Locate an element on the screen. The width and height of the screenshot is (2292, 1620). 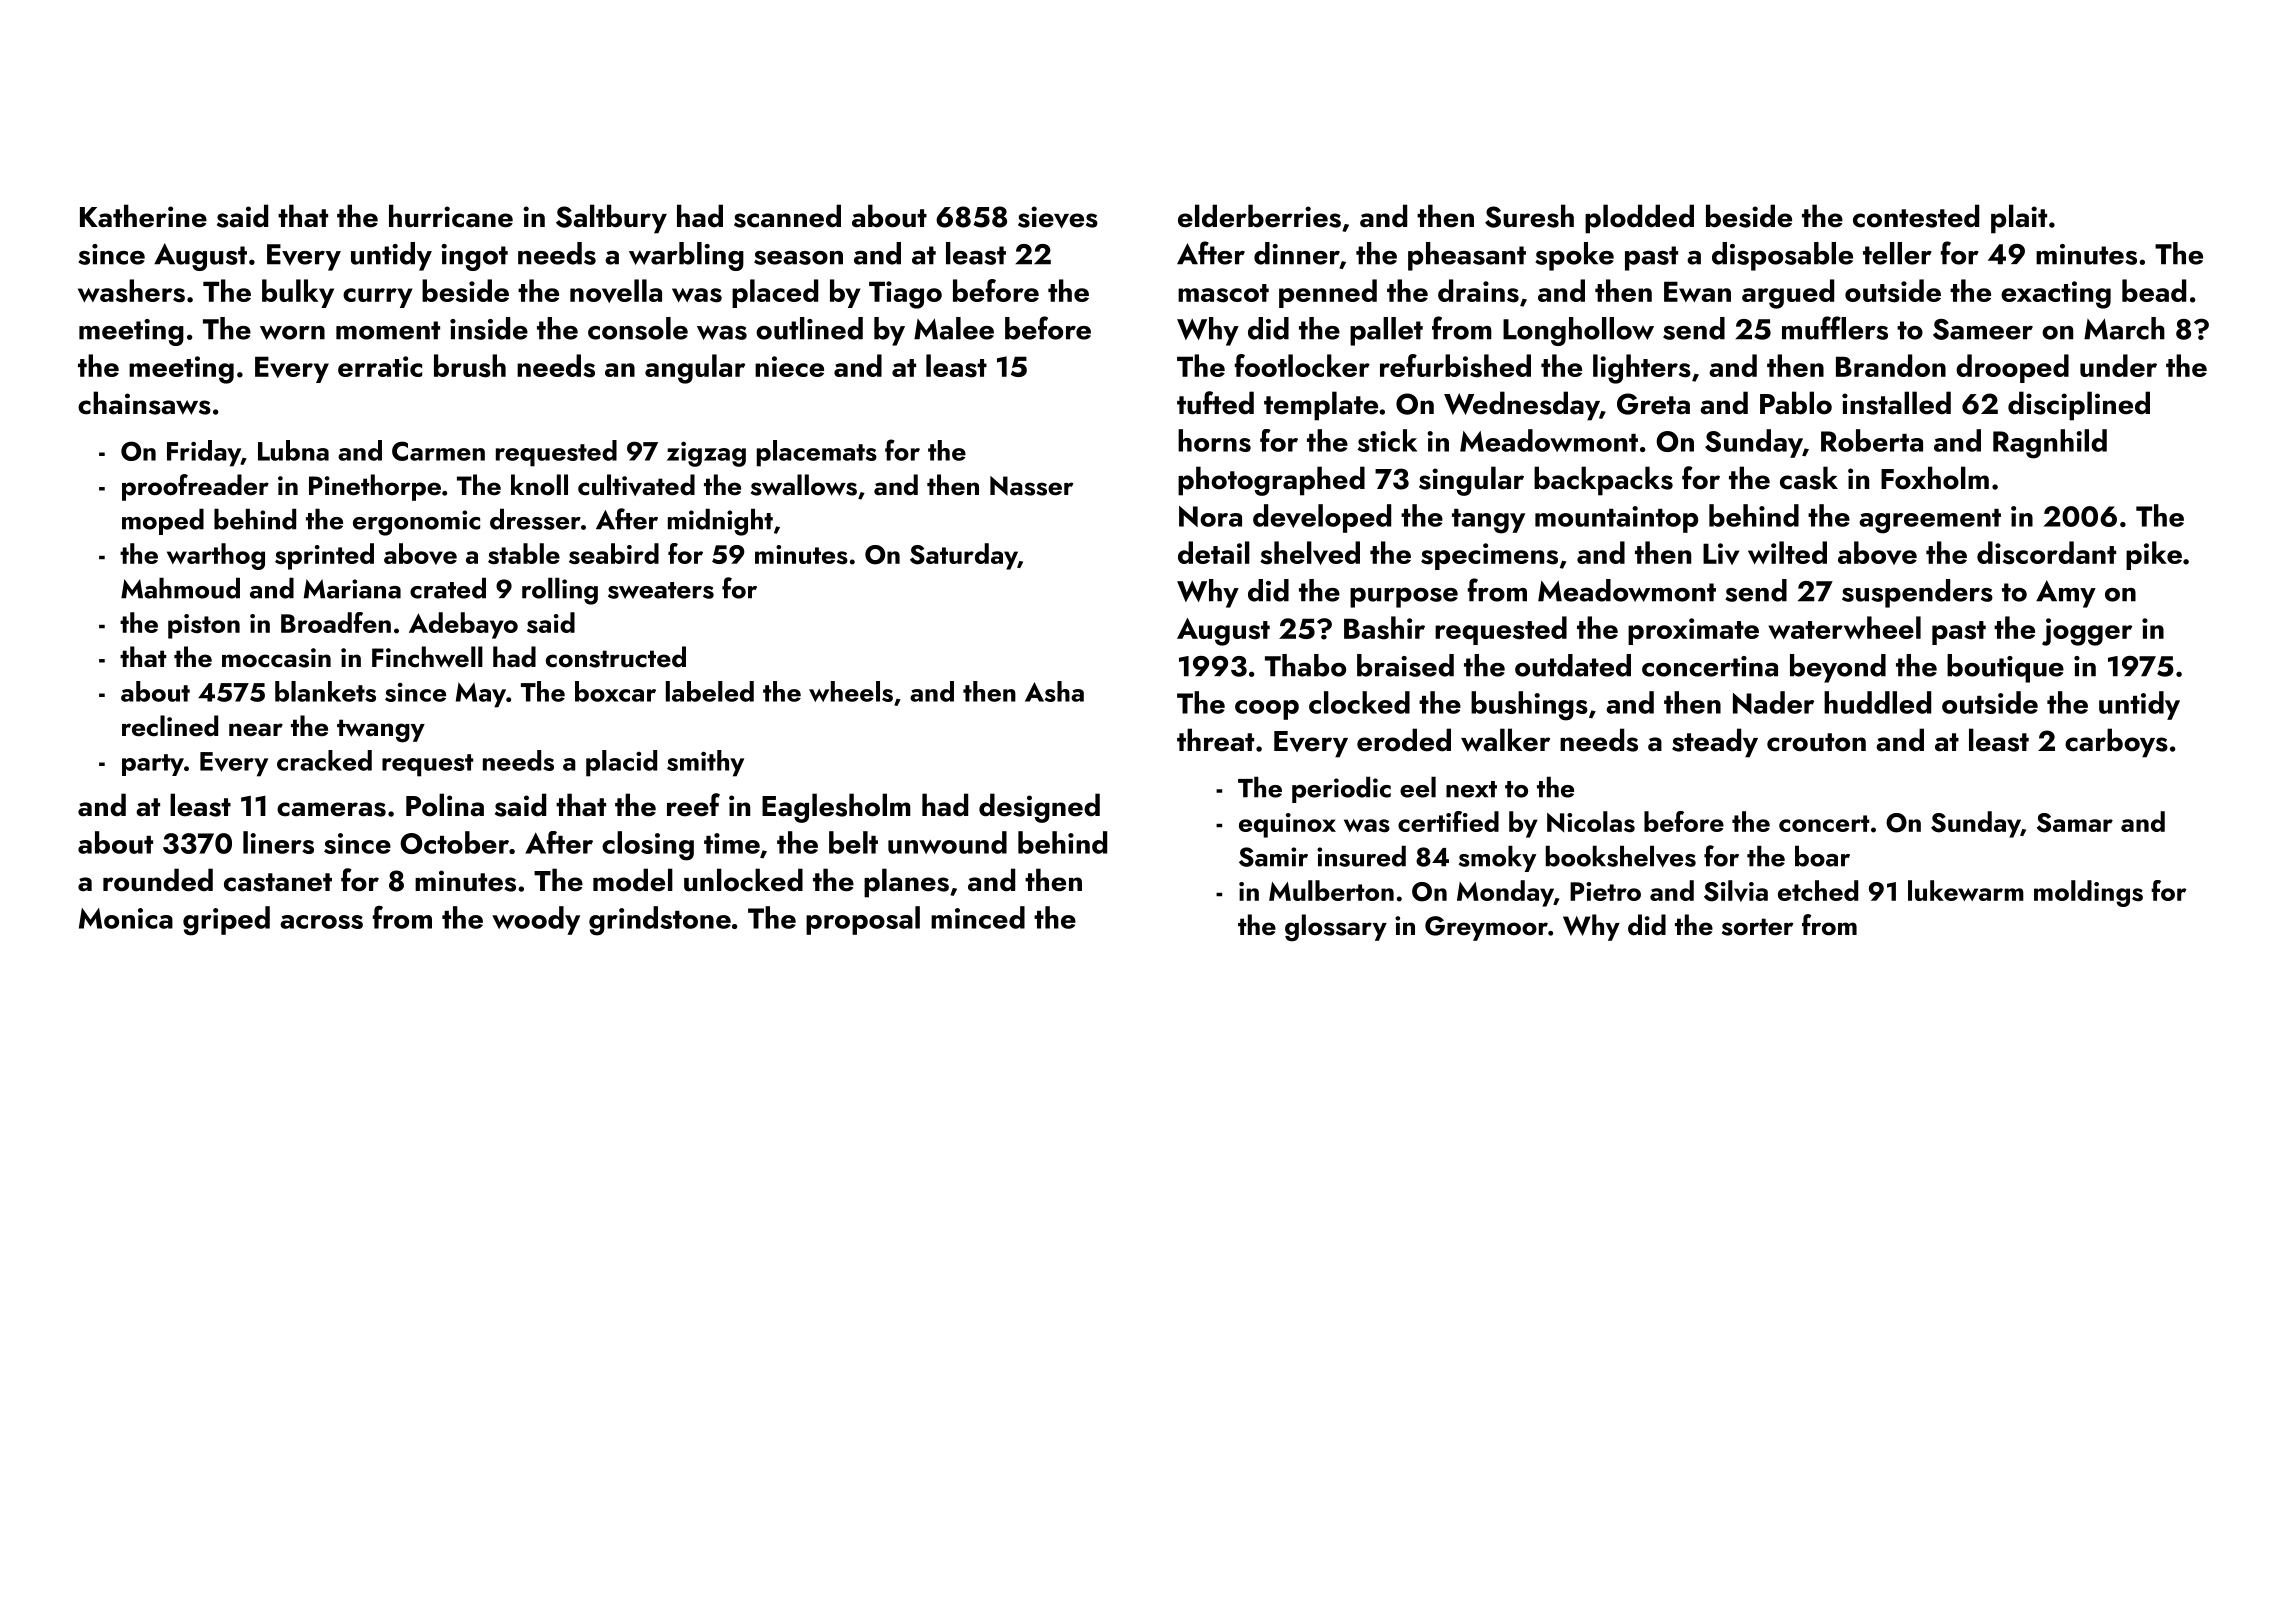
Nader is located at coordinates (1773, 702).
